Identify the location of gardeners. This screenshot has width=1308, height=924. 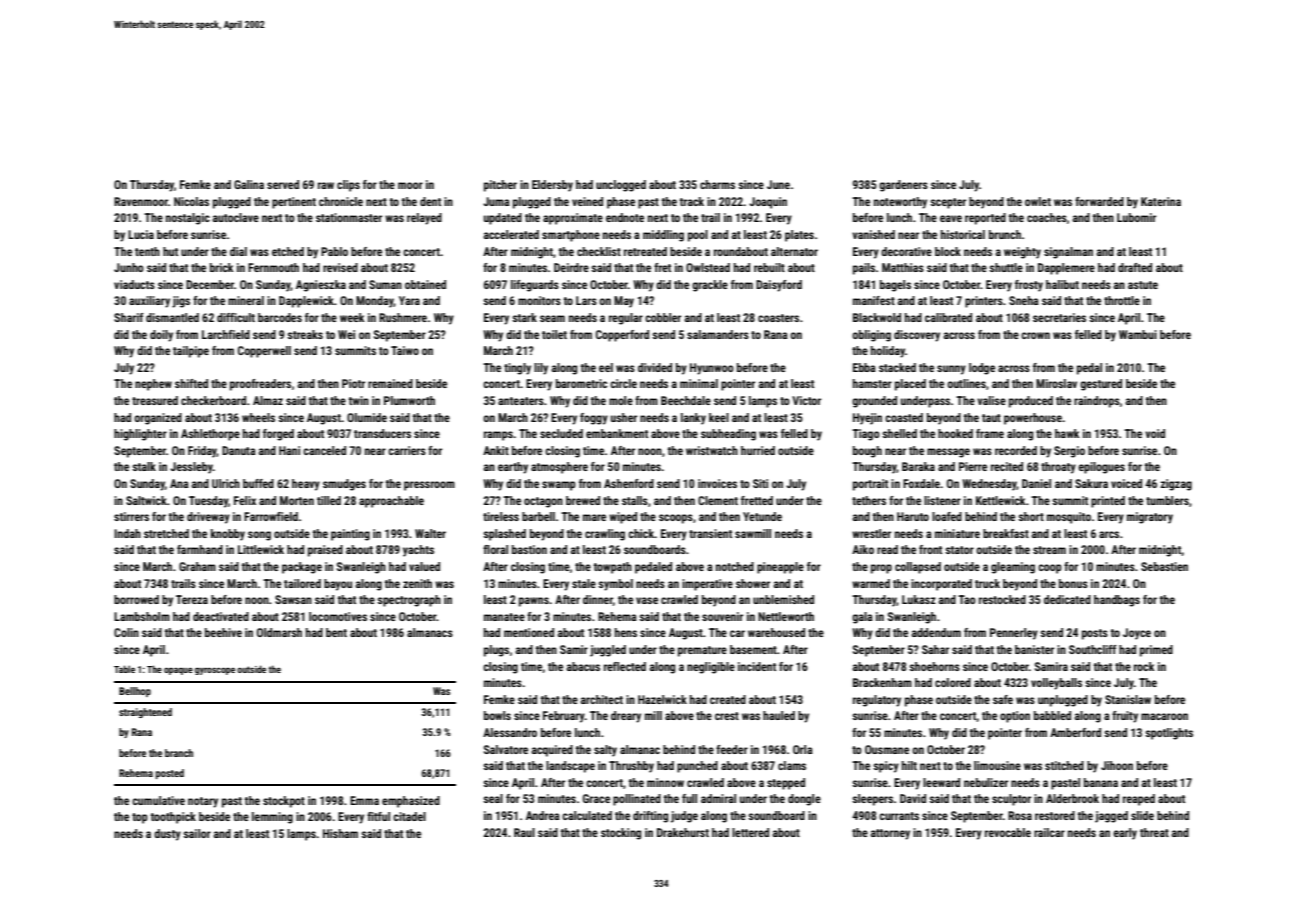
(903, 186).
